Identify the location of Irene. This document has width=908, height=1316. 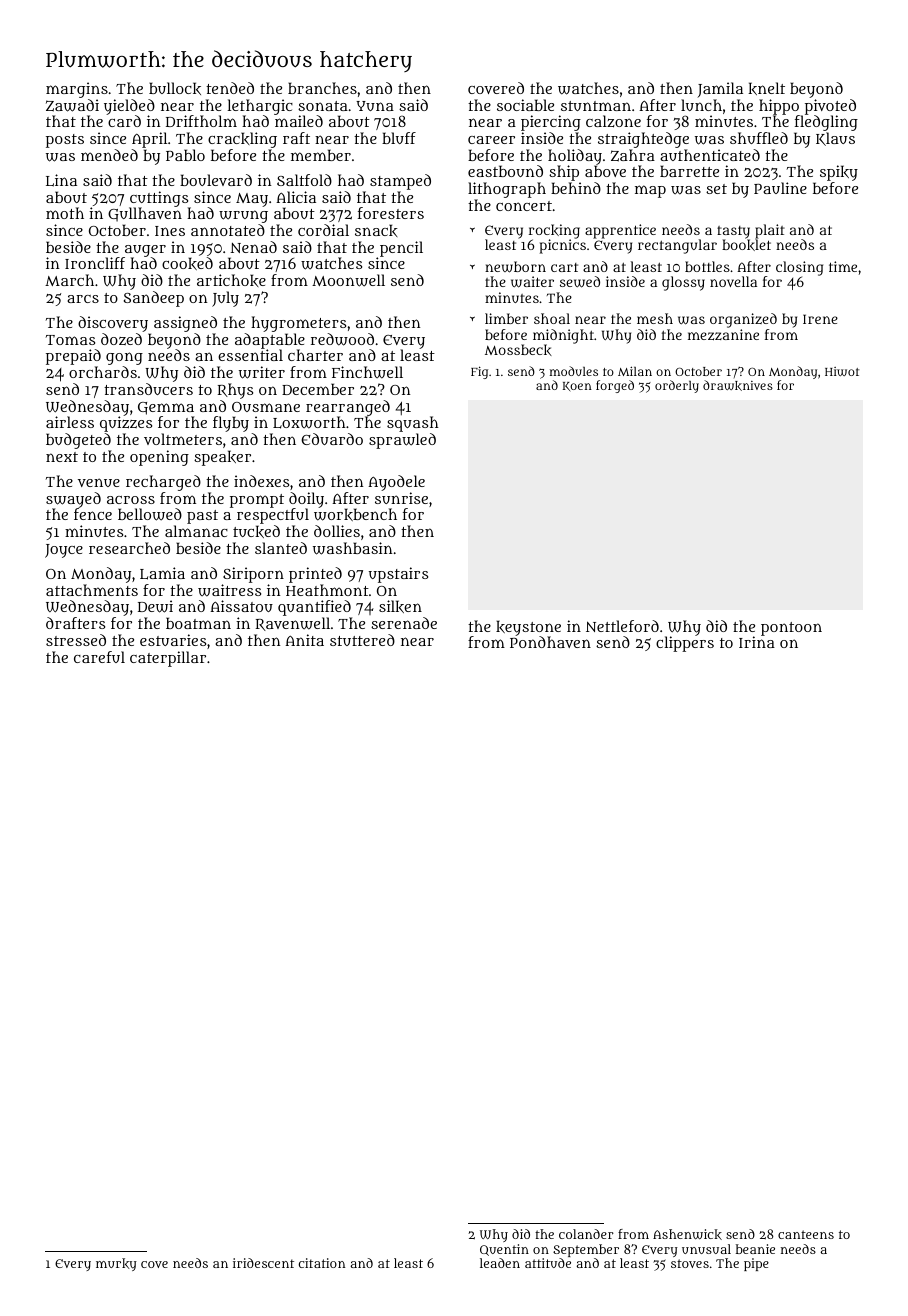
(820, 319).
